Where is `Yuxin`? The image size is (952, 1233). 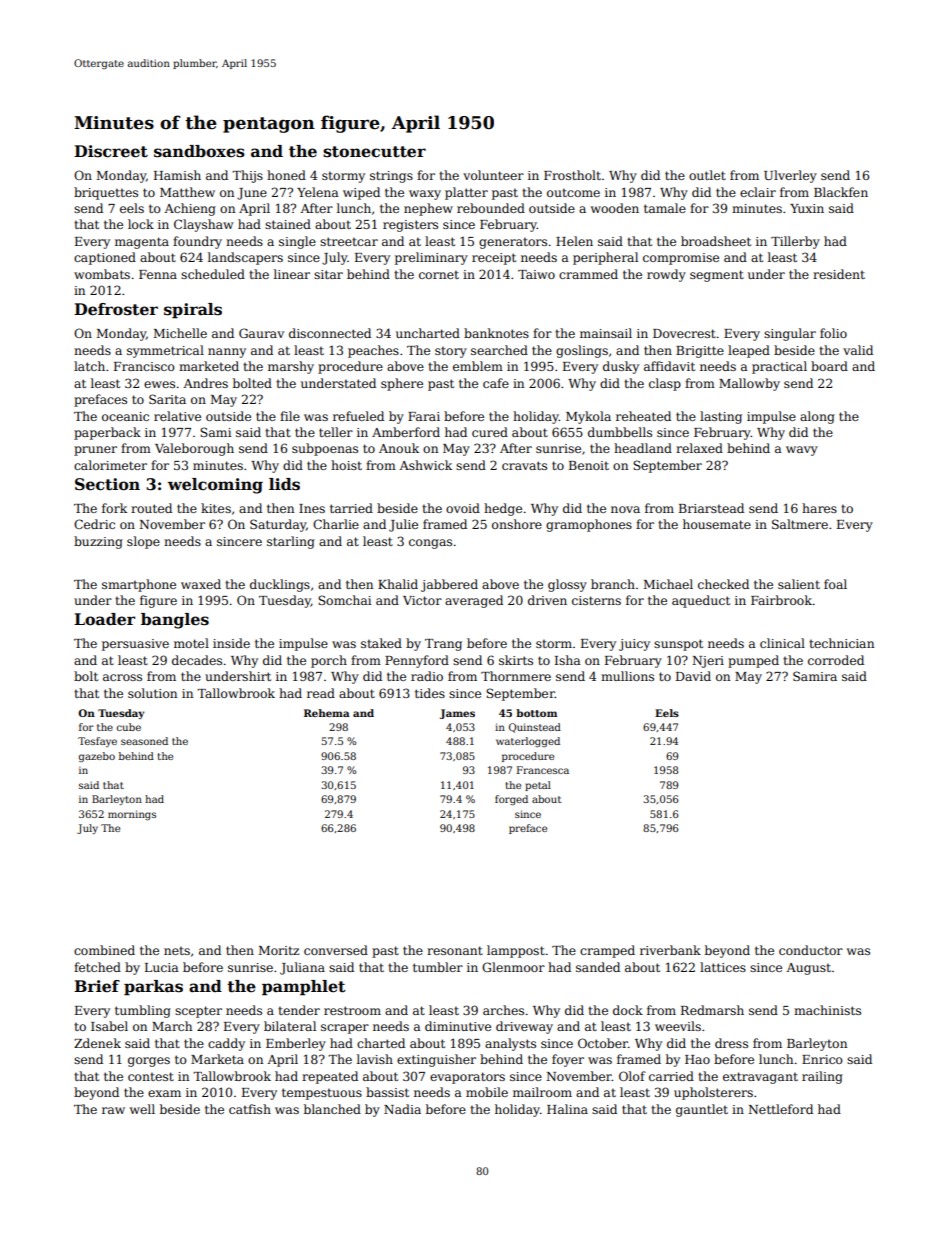 Yuxin is located at coordinates (807, 208).
